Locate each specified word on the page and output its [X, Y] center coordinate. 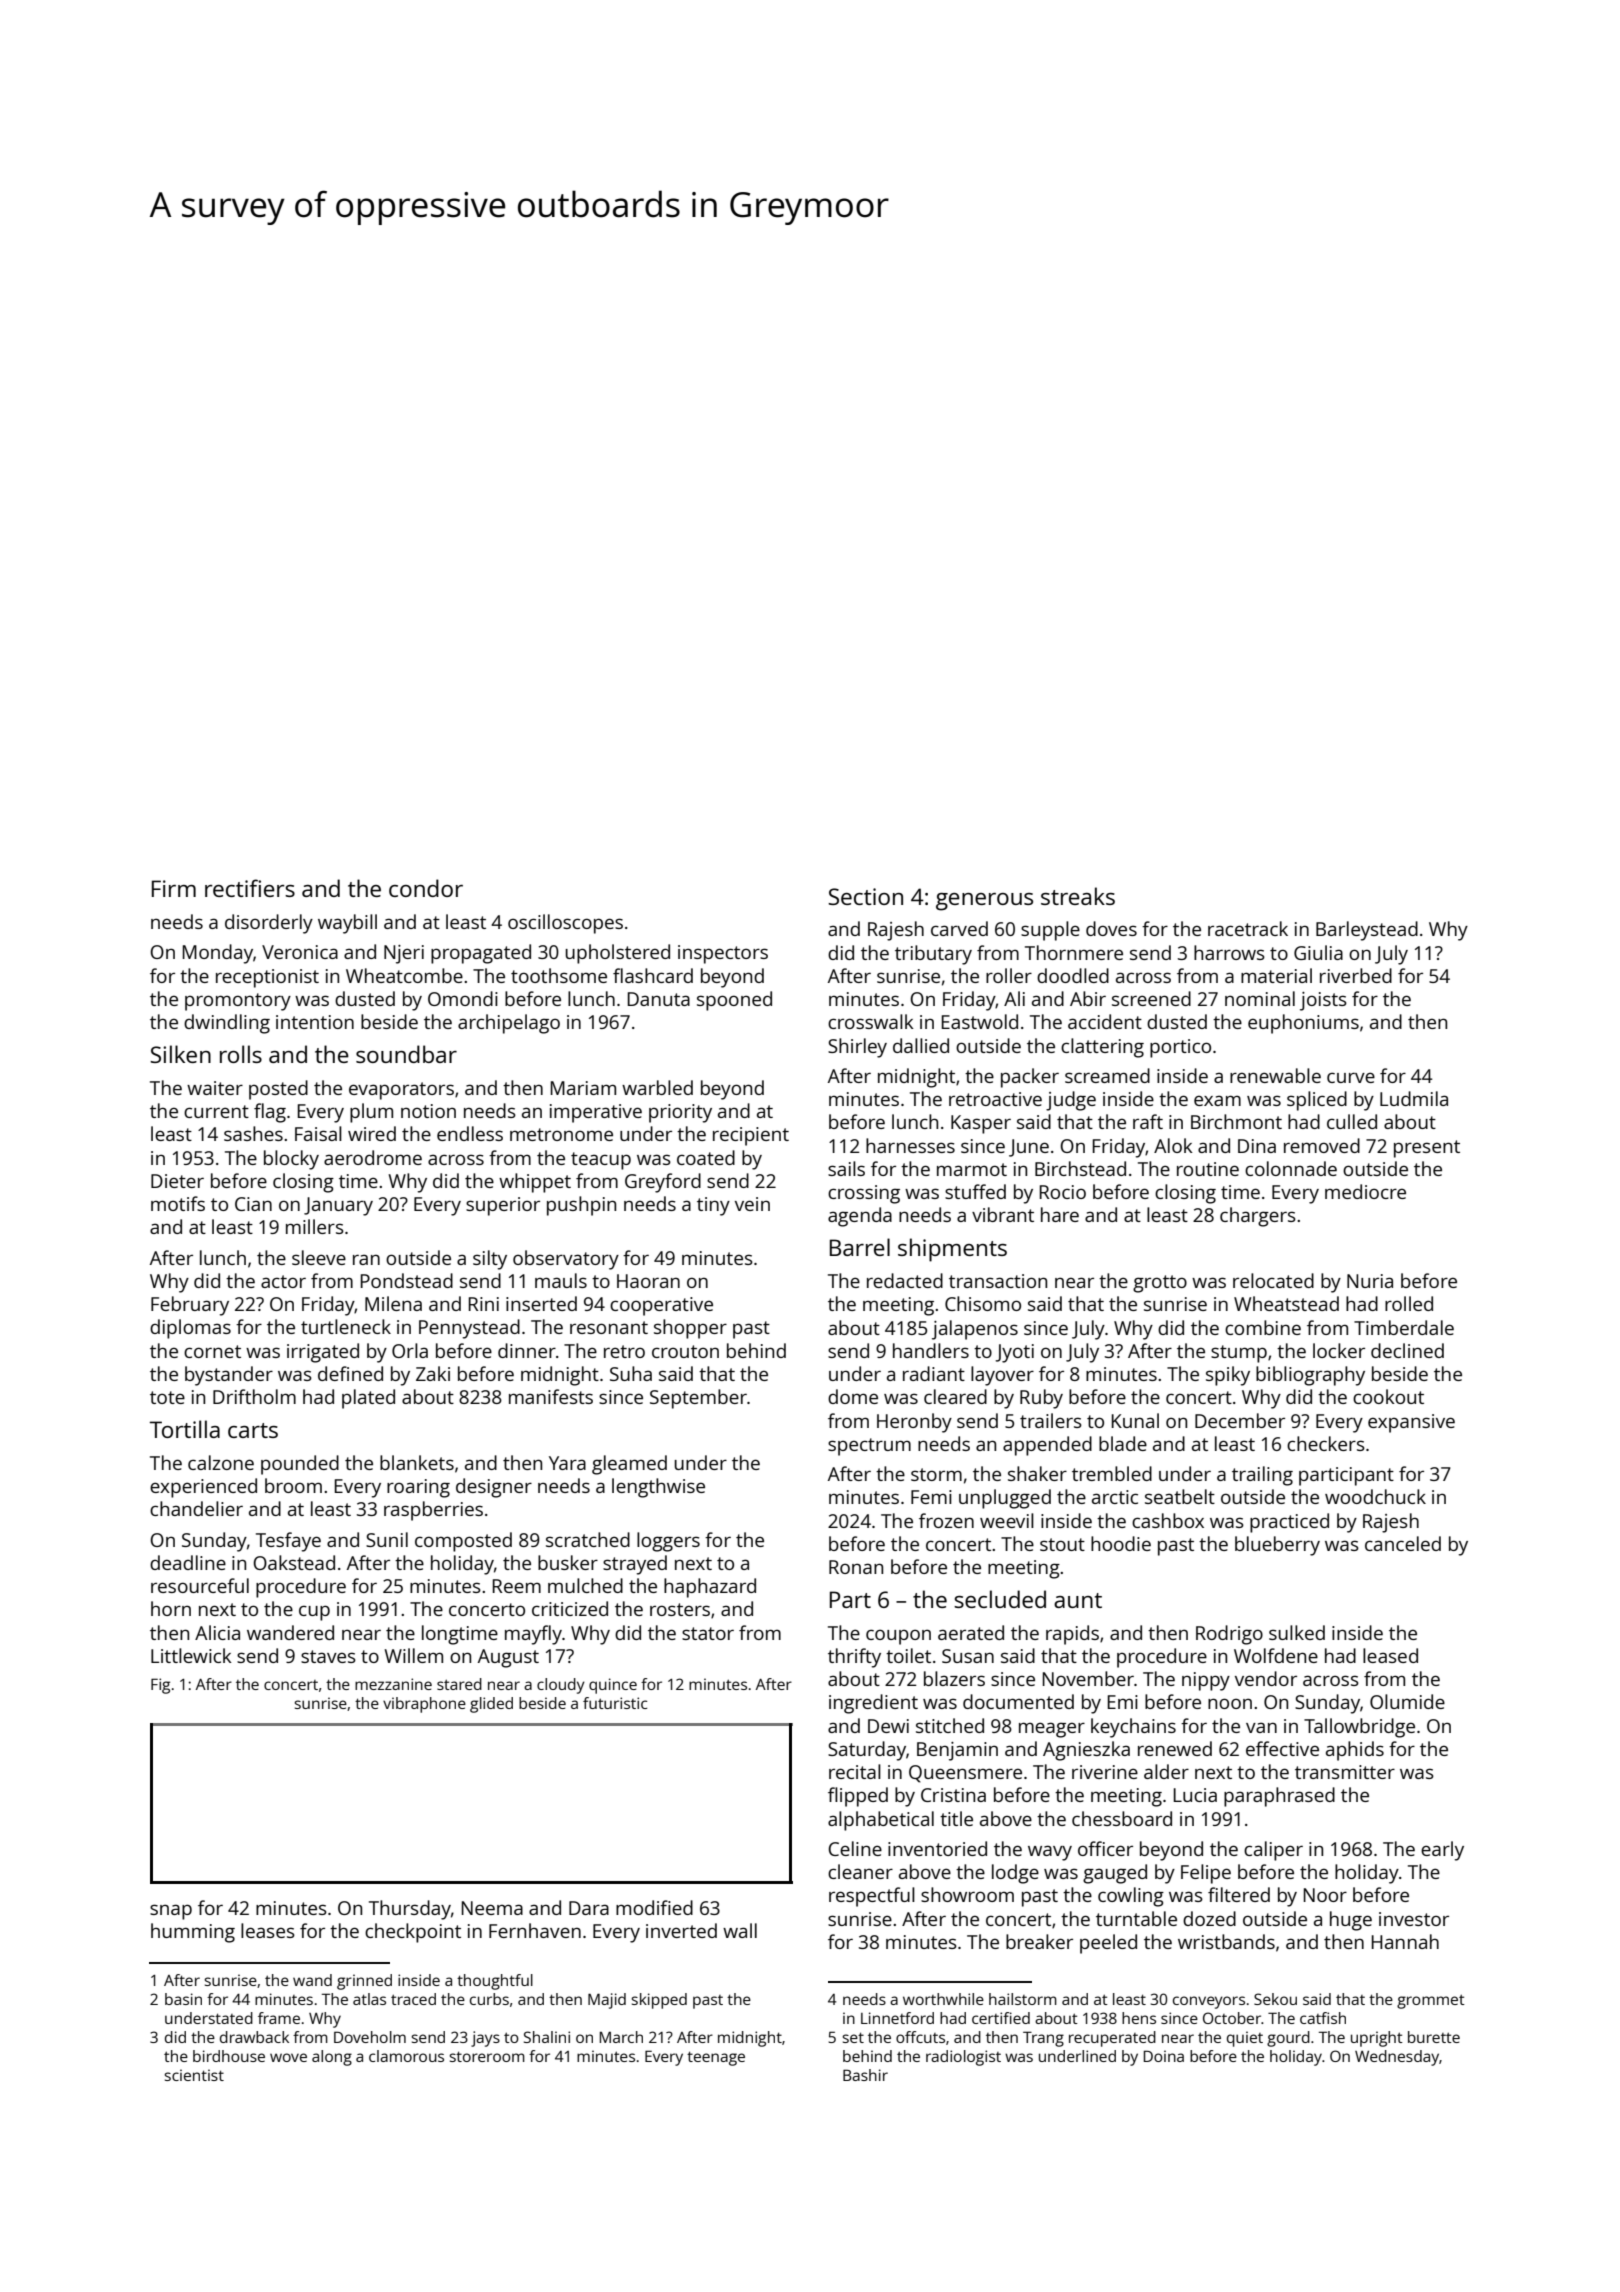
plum [371, 1113]
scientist [194, 2075]
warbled [657, 1087]
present [1427, 1149]
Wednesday [1397, 2058]
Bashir [865, 2075]
